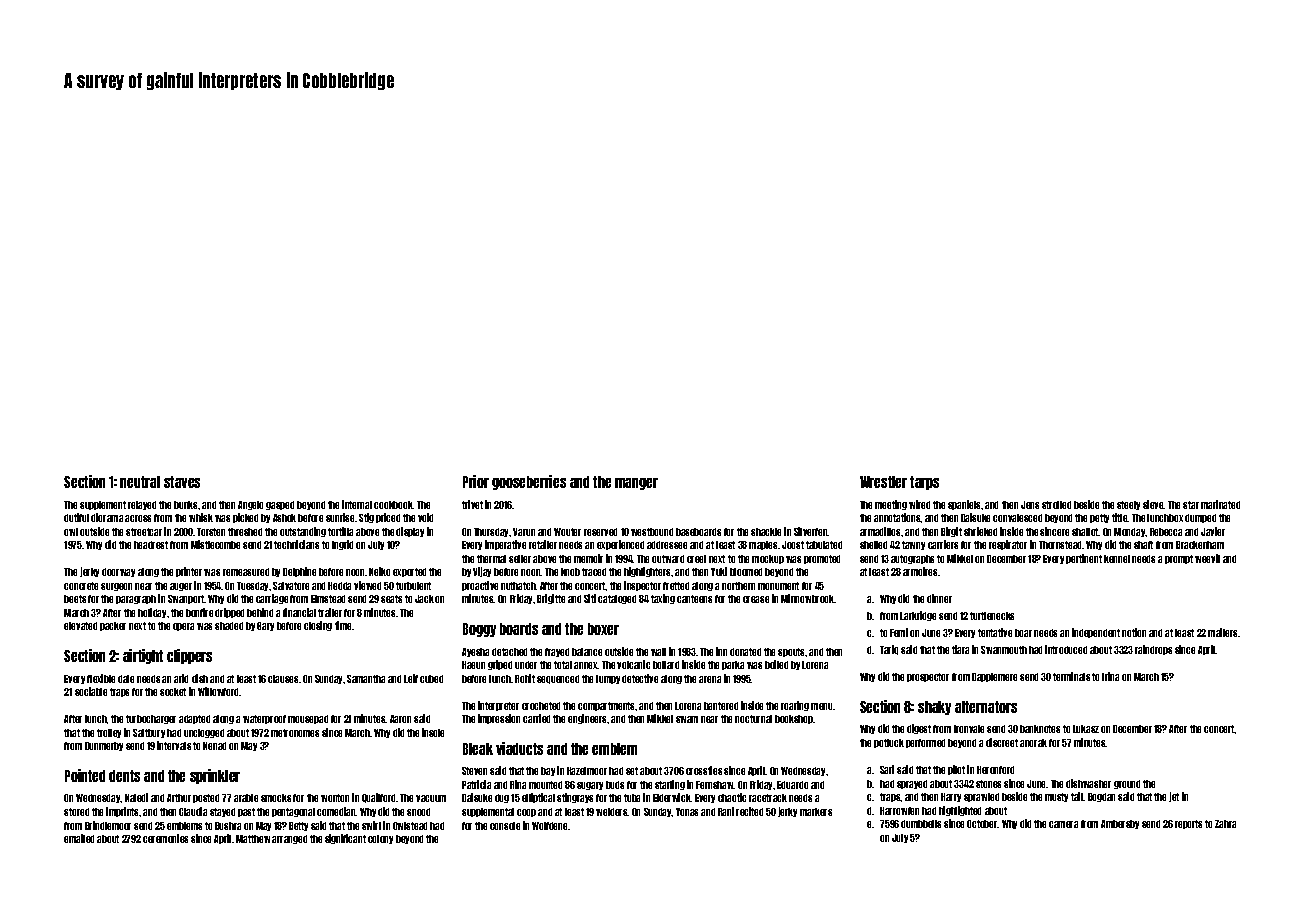  Describe the element at coordinates (924, 483) in the image. I see `tarps` at that location.
